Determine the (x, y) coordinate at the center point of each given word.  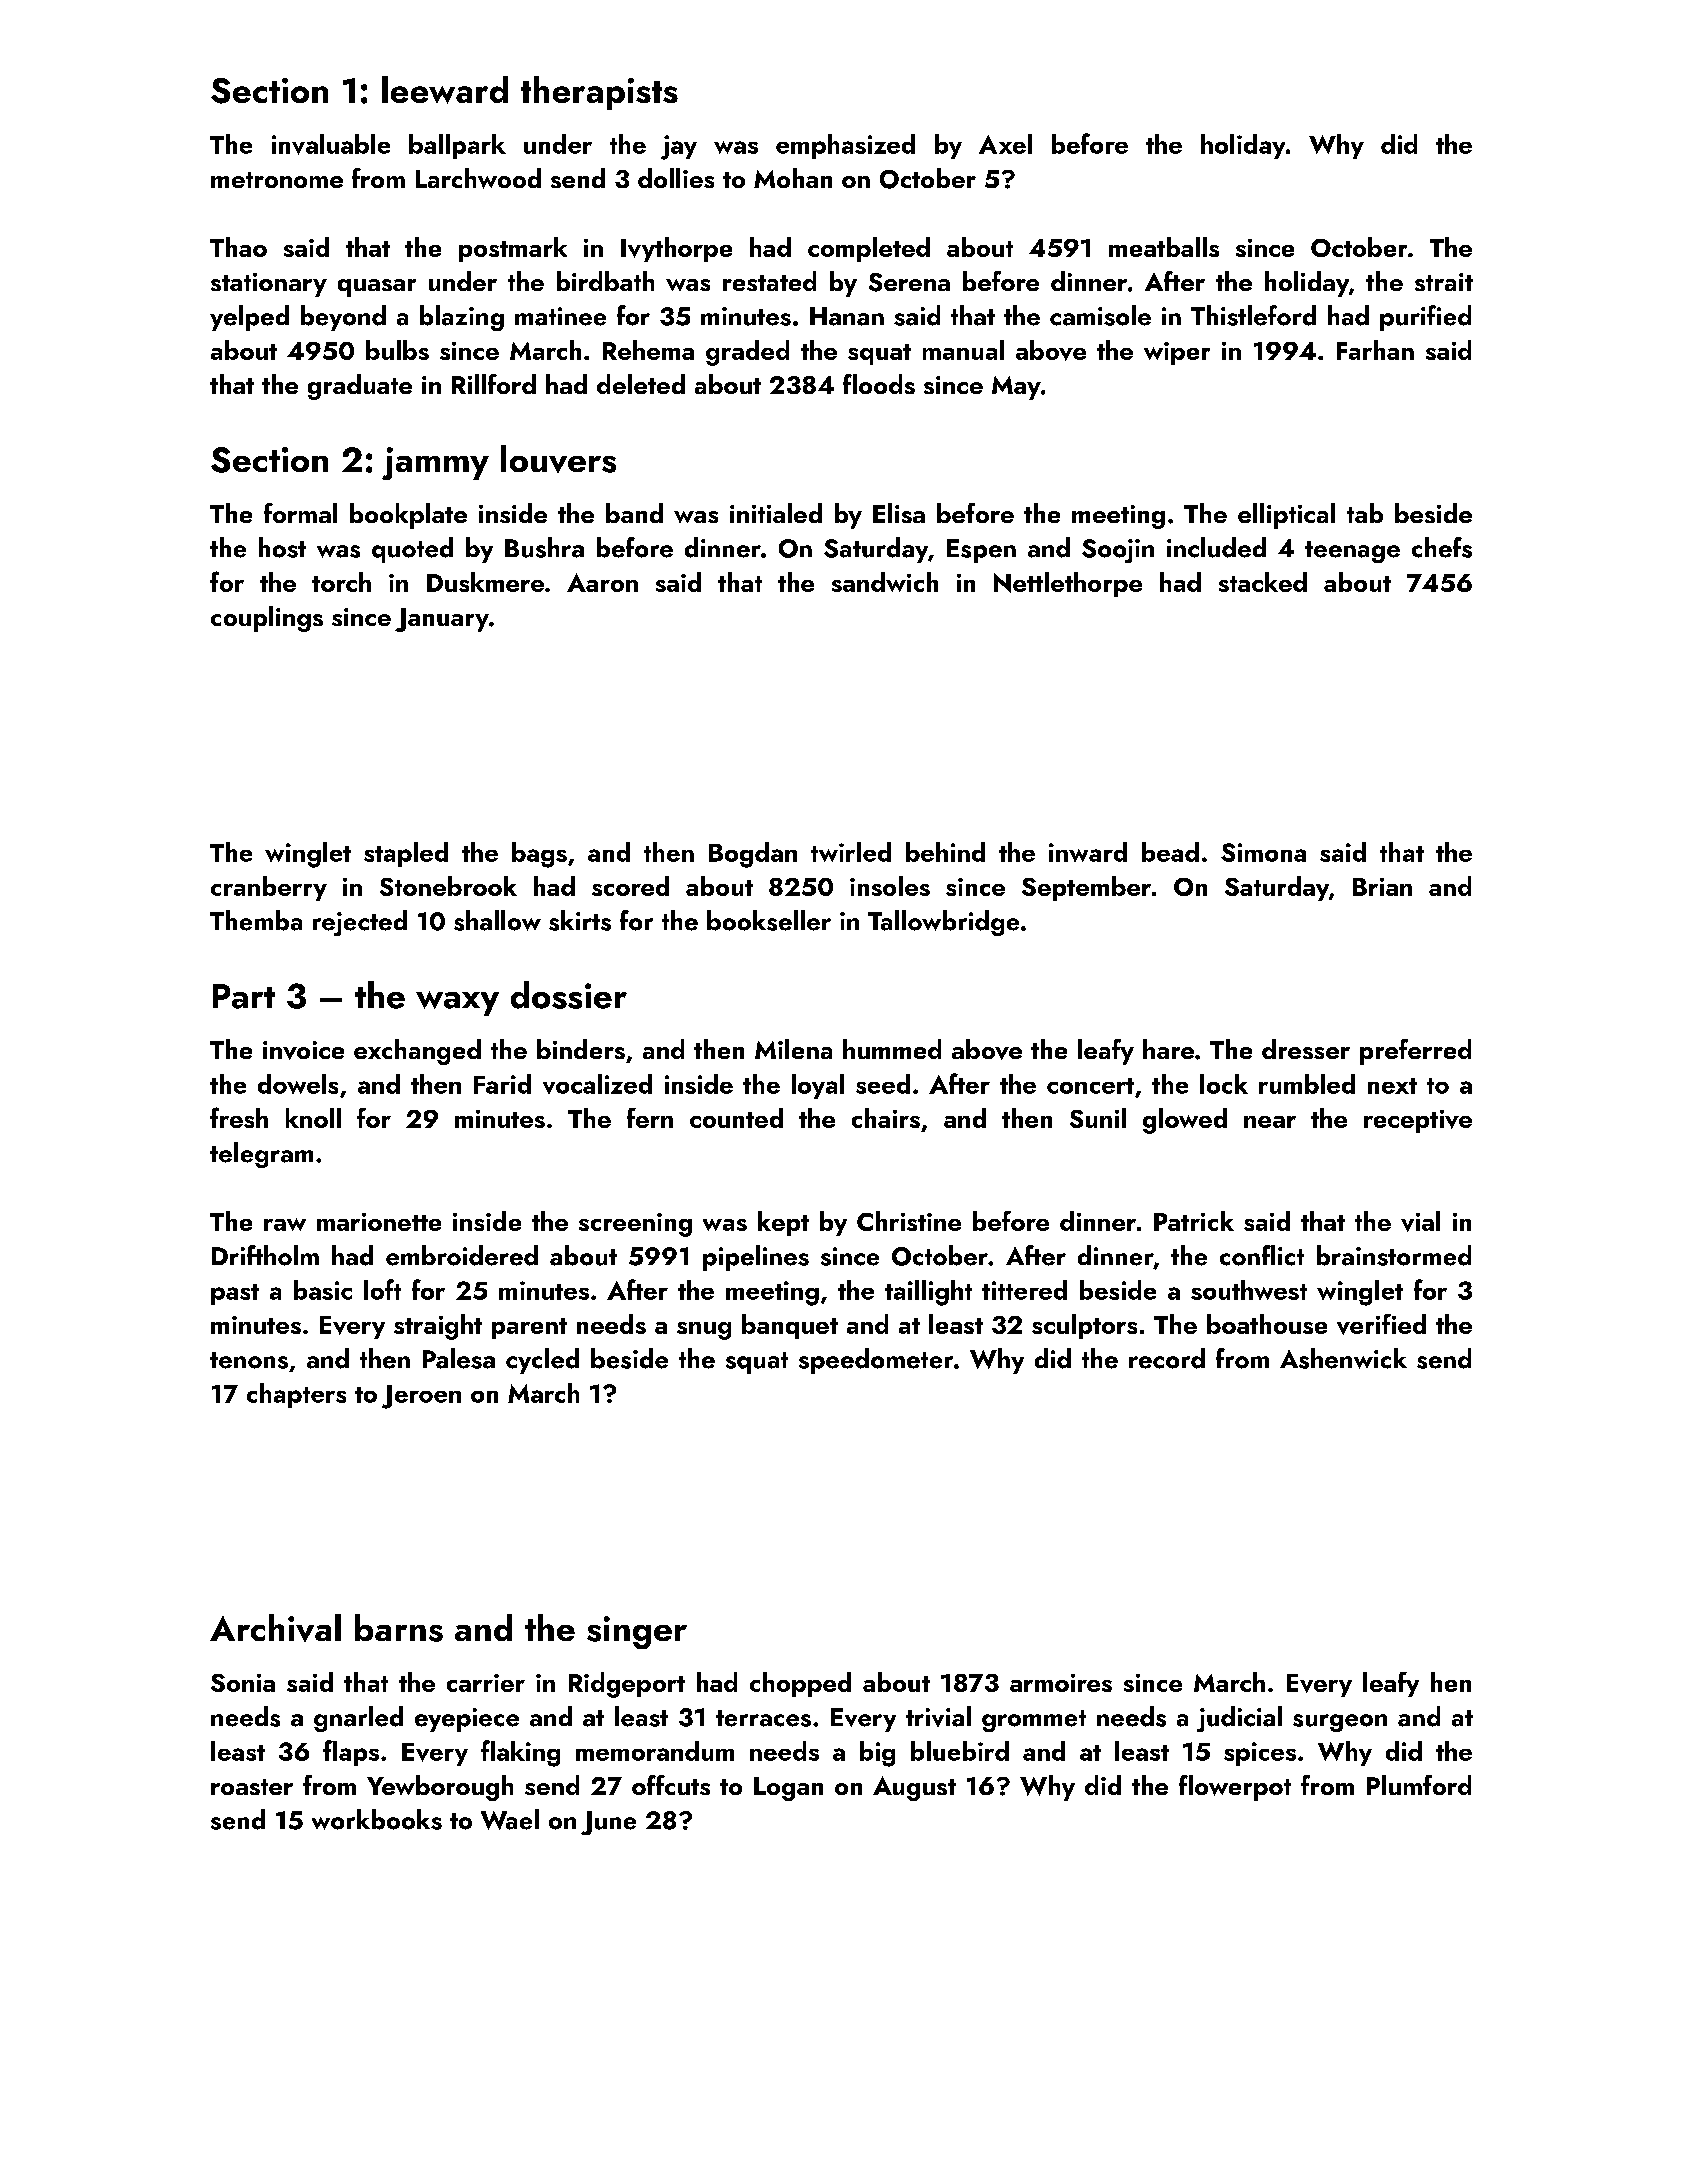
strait (1444, 282)
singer (637, 1632)
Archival (275, 1628)
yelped (249, 318)
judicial (1239, 1719)
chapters (296, 1395)
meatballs (1164, 247)
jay (679, 147)
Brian (1382, 887)
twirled (851, 852)
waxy (457, 1003)
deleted (641, 384)
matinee (560, 316)
